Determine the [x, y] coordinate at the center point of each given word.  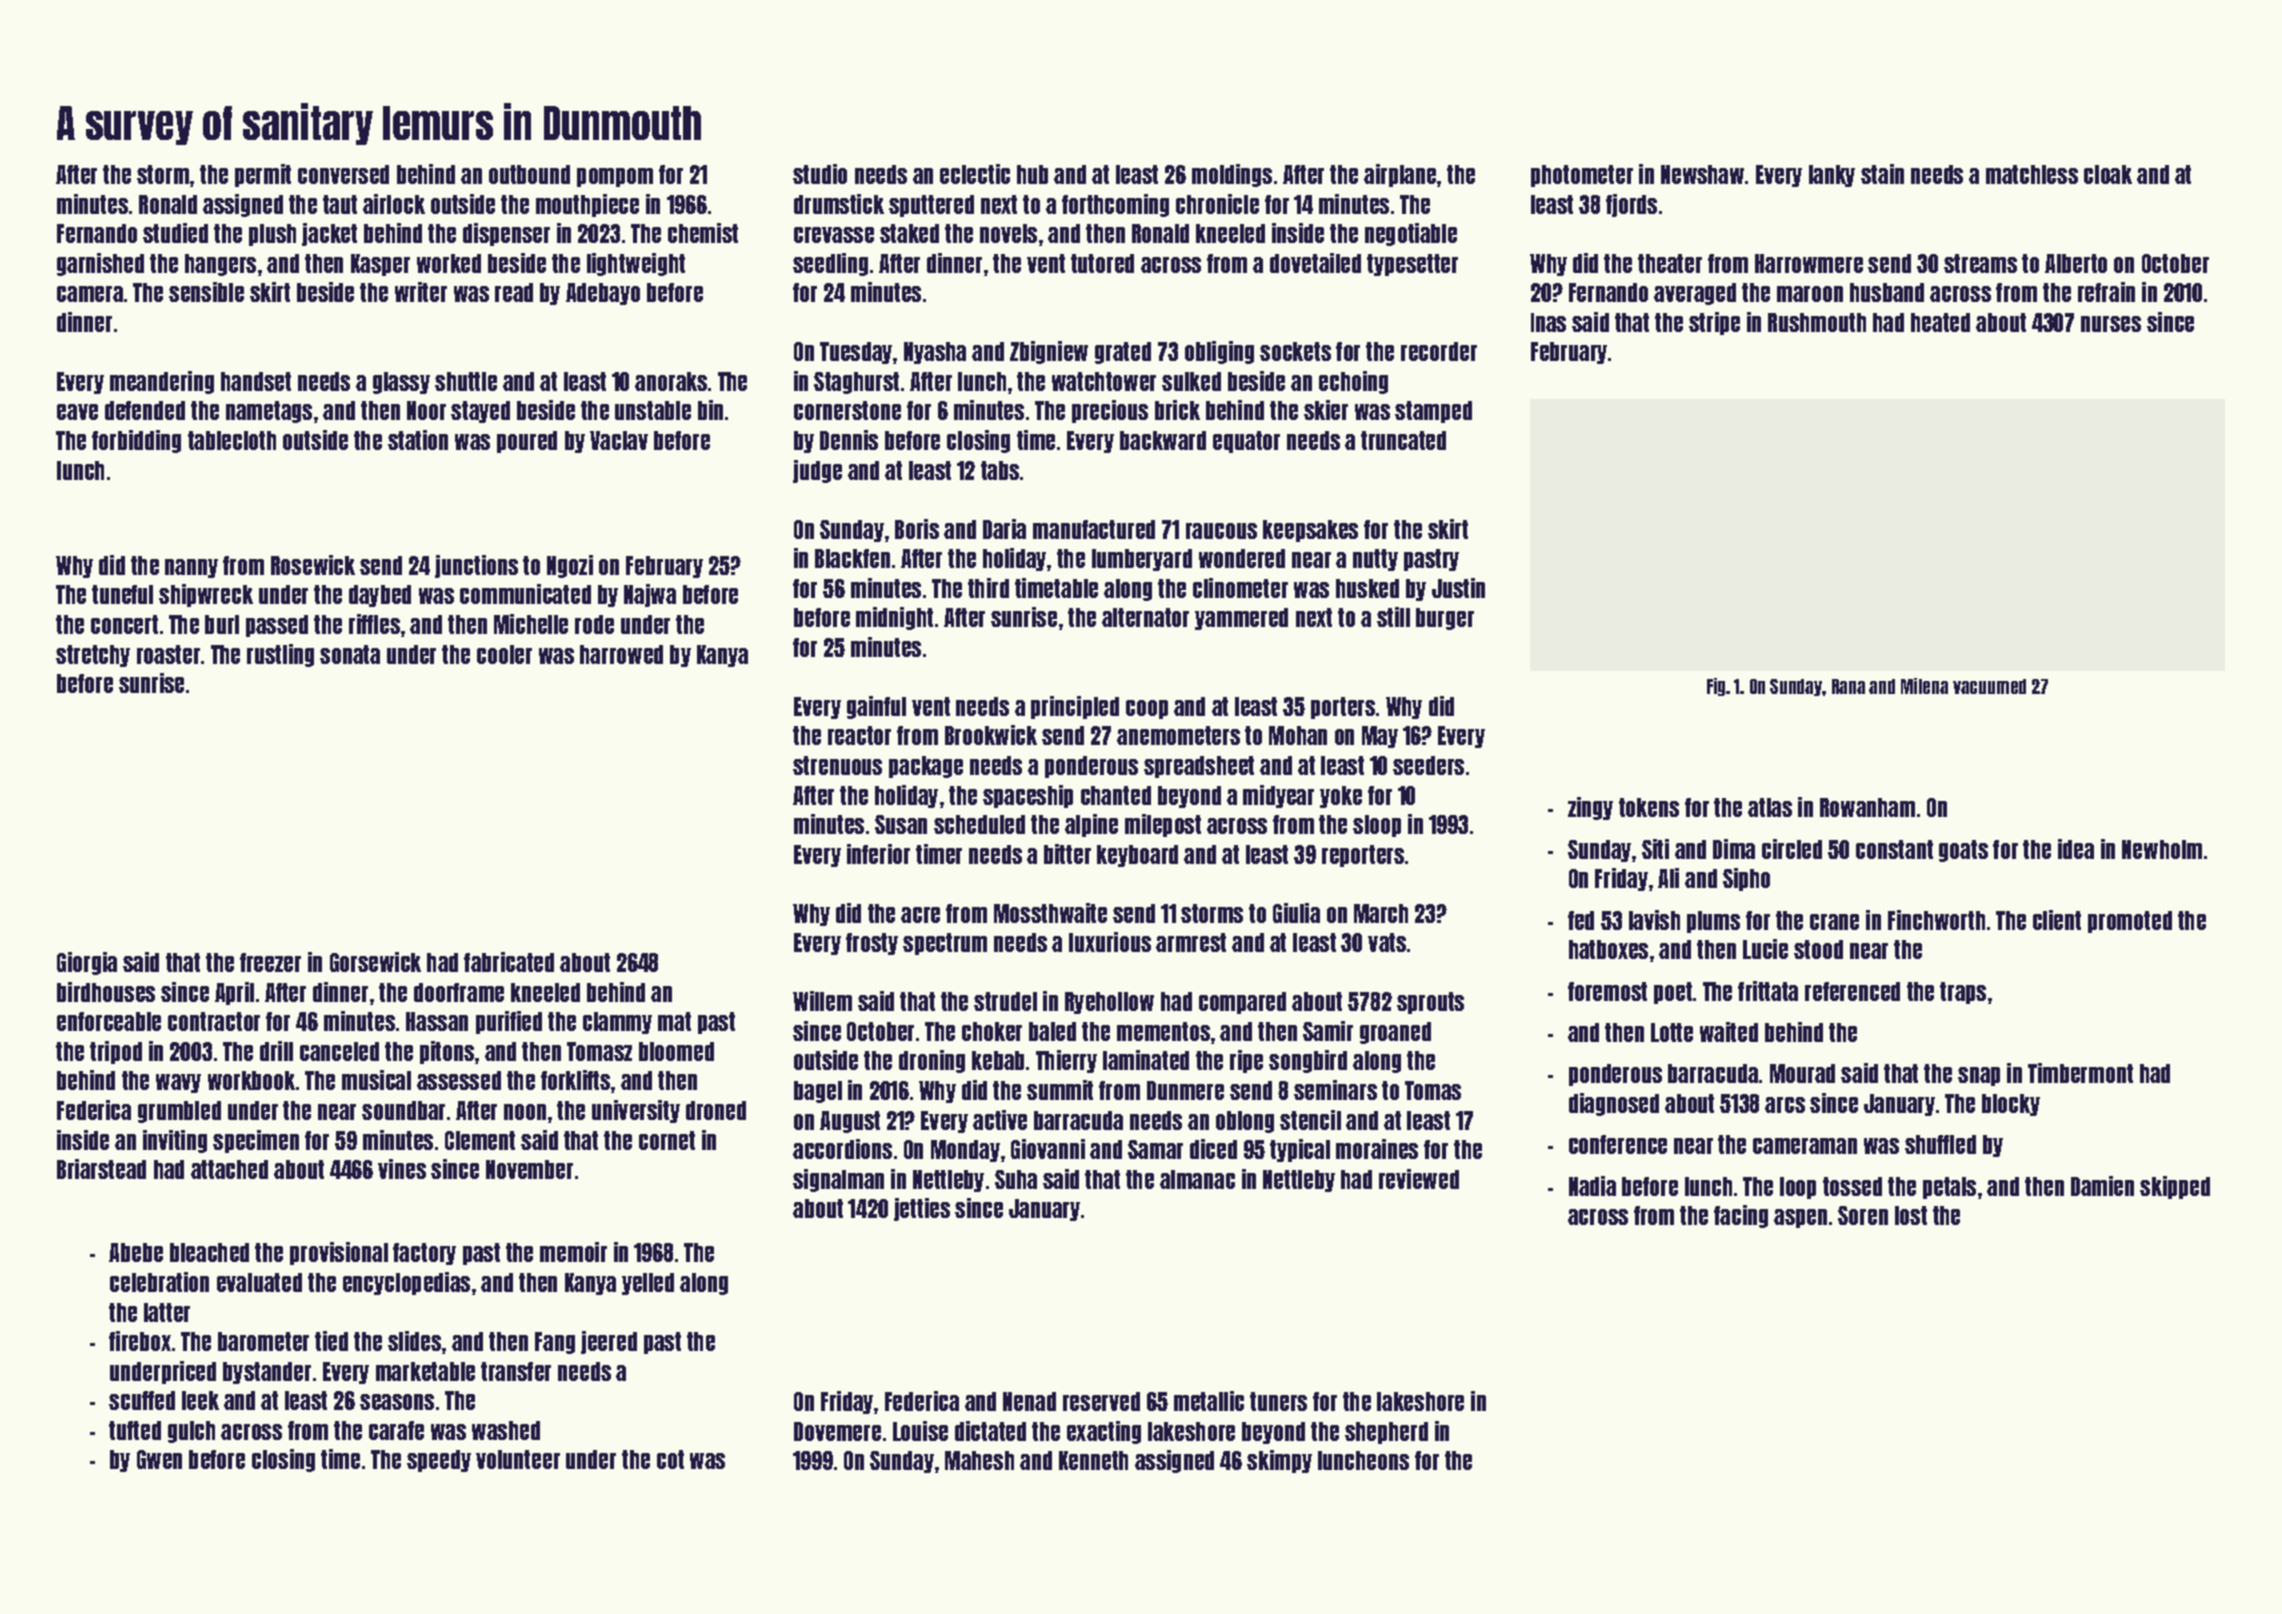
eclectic [975, 174]
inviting [175, 1141]
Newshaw [1702, 174]
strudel [1005, 1001]
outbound [529, 174]
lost [1911, 1215]
